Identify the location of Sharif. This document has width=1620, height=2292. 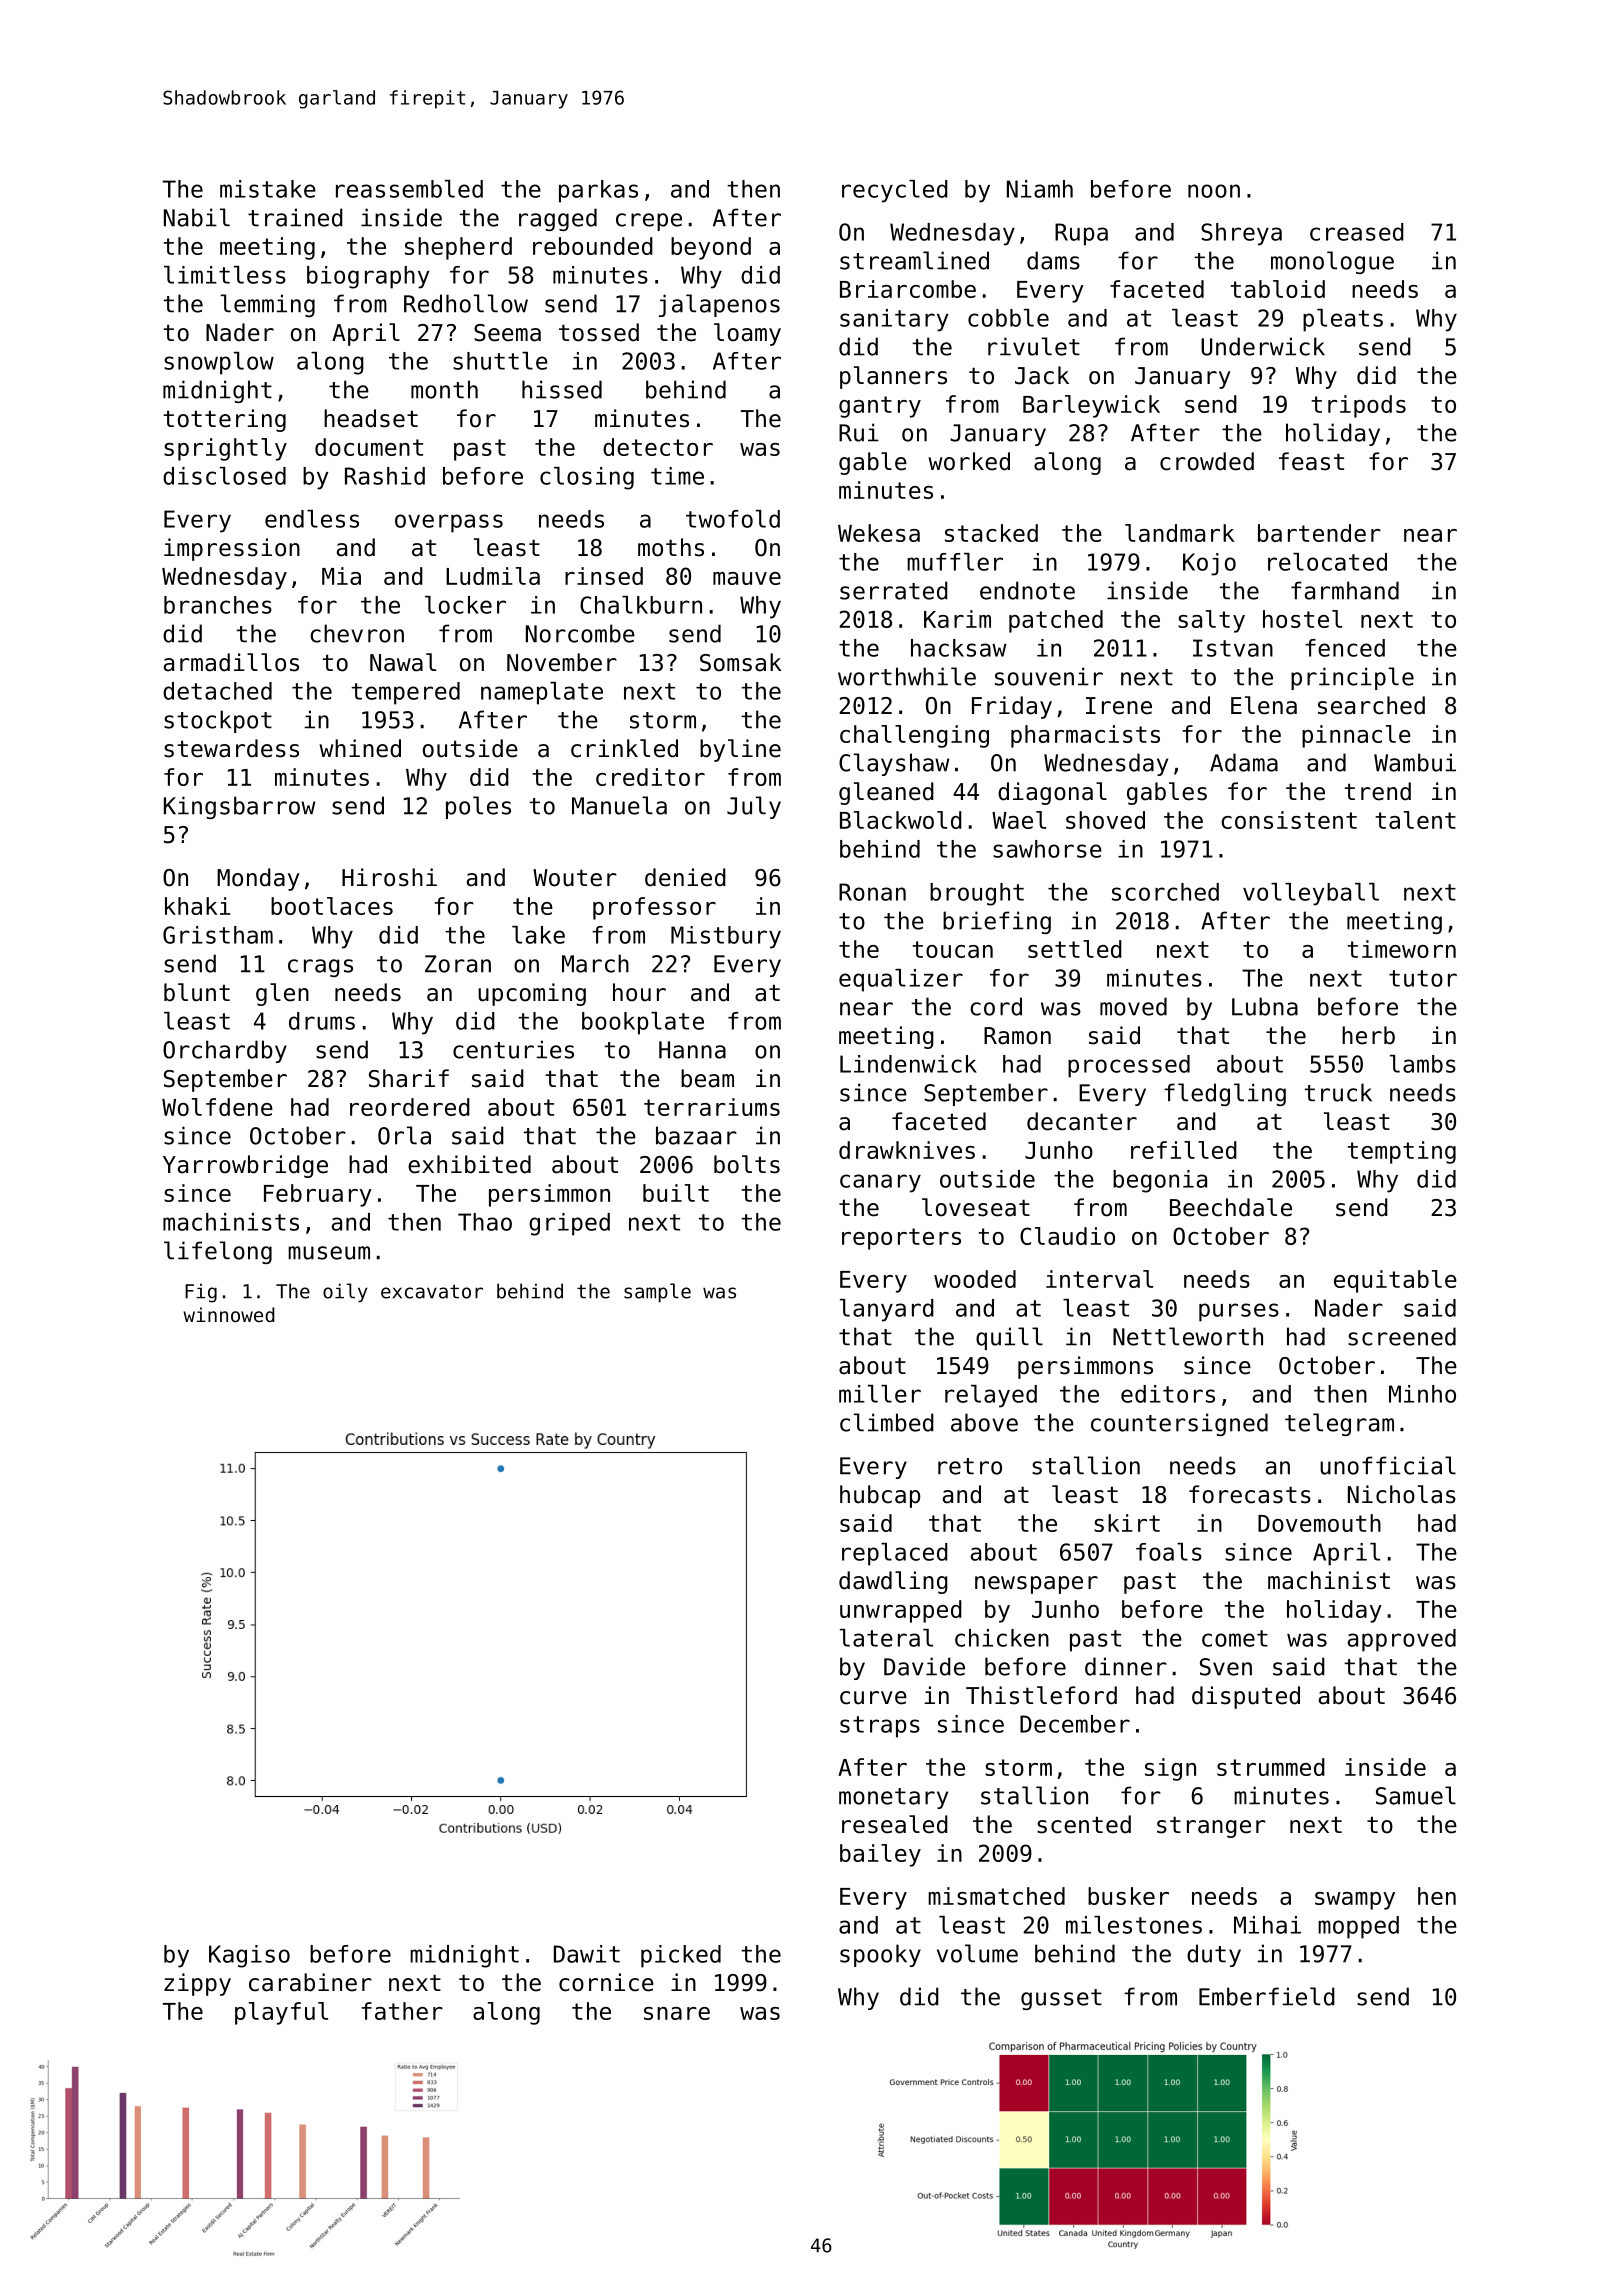
(409, 1078).
